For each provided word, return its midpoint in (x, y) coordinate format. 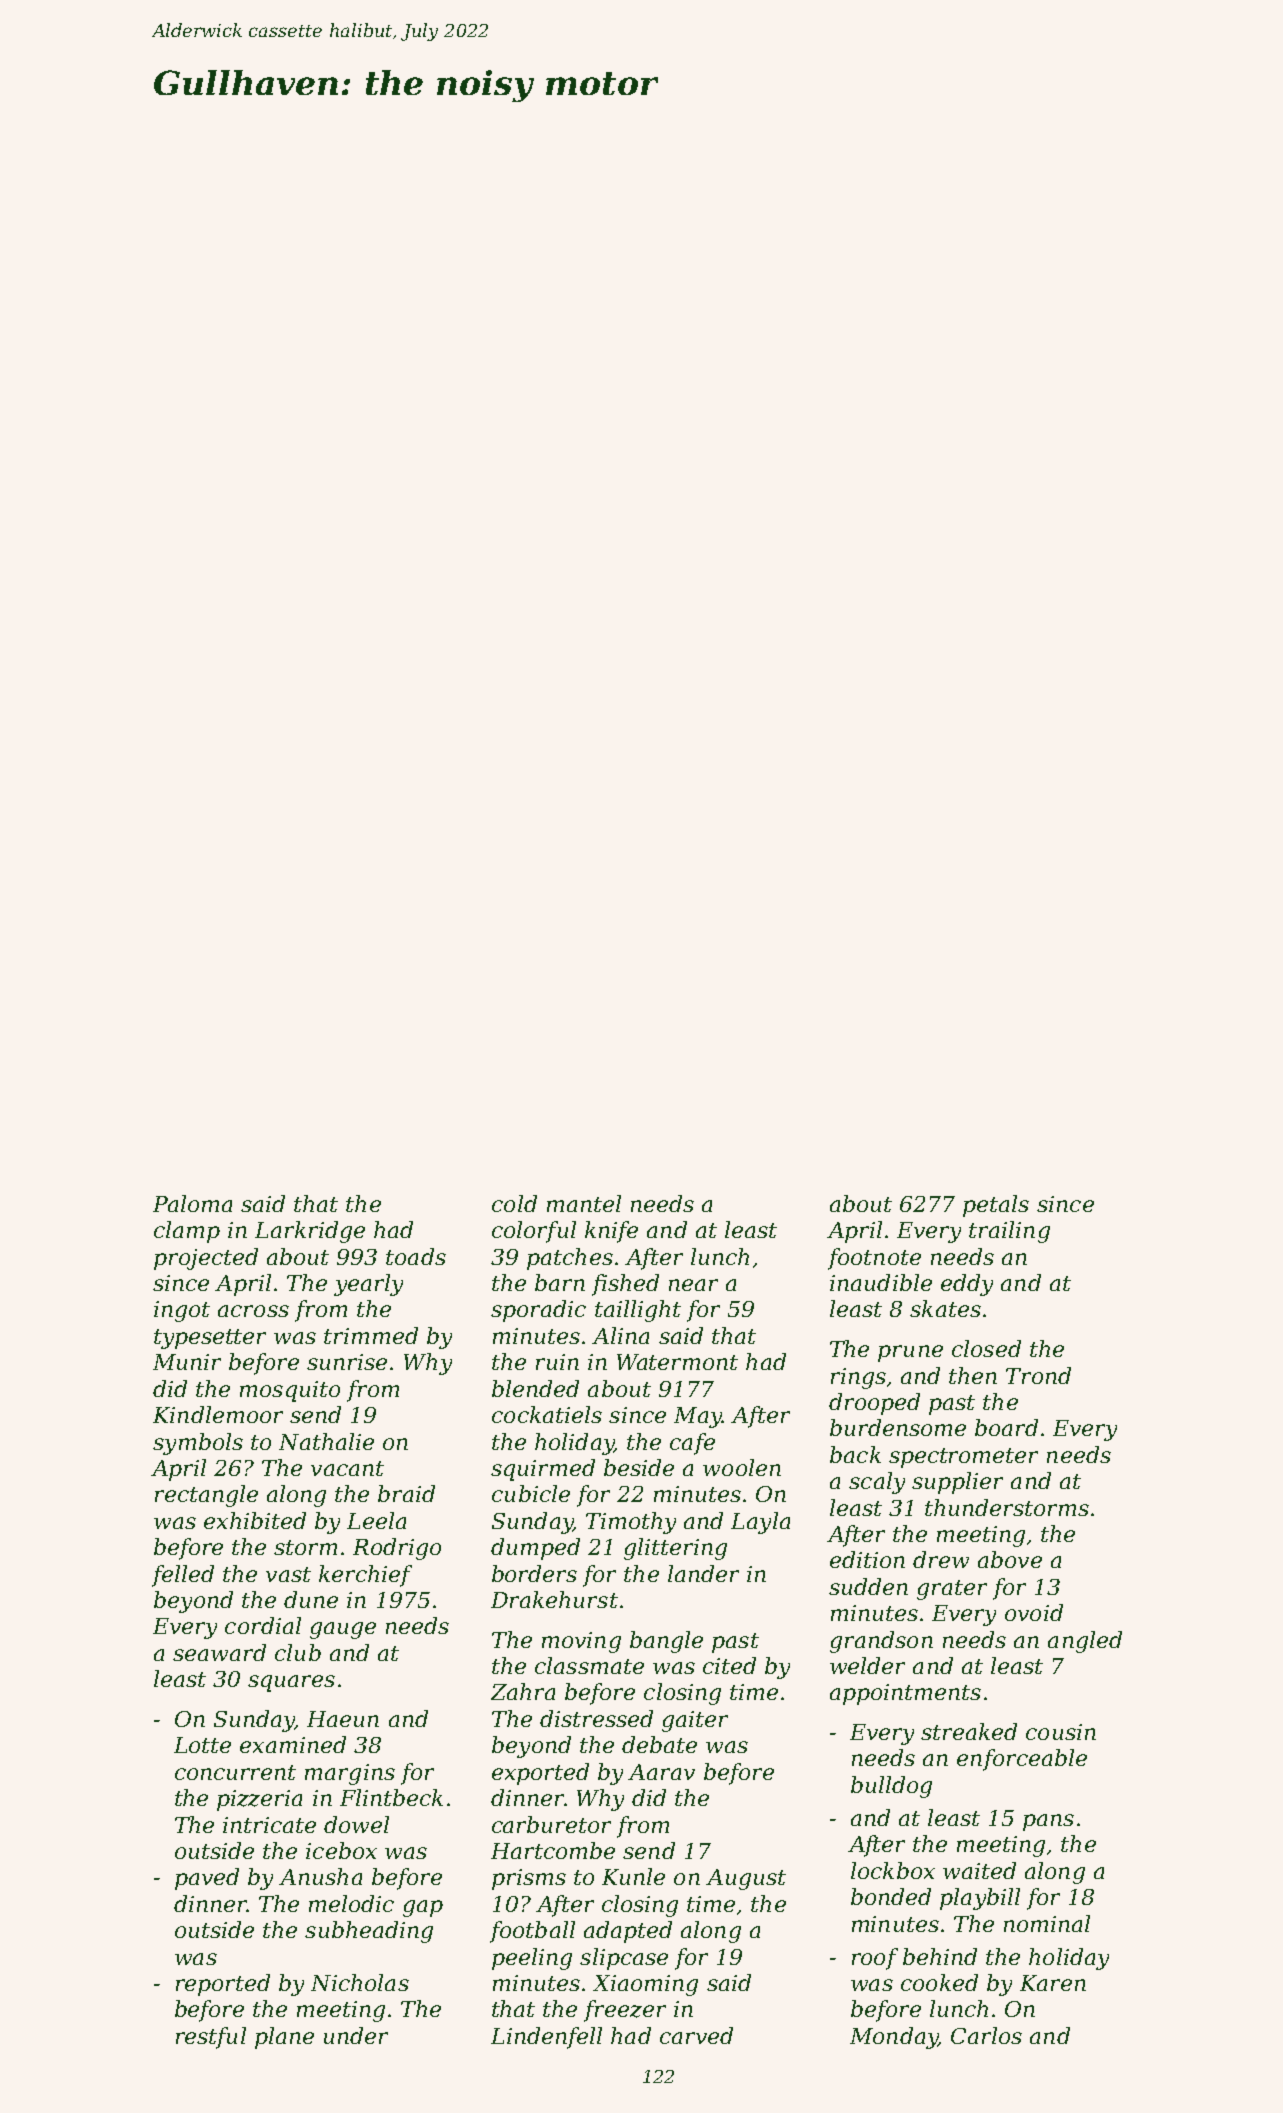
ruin (557, 1362)
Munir (187, 1362)
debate (659, 1744)
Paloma (192, 1203)
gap (423, 1908)
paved (207, 1879)
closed (986, 1348)
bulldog (891, 1787)
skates (945, 1308)
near (693, 1285)
